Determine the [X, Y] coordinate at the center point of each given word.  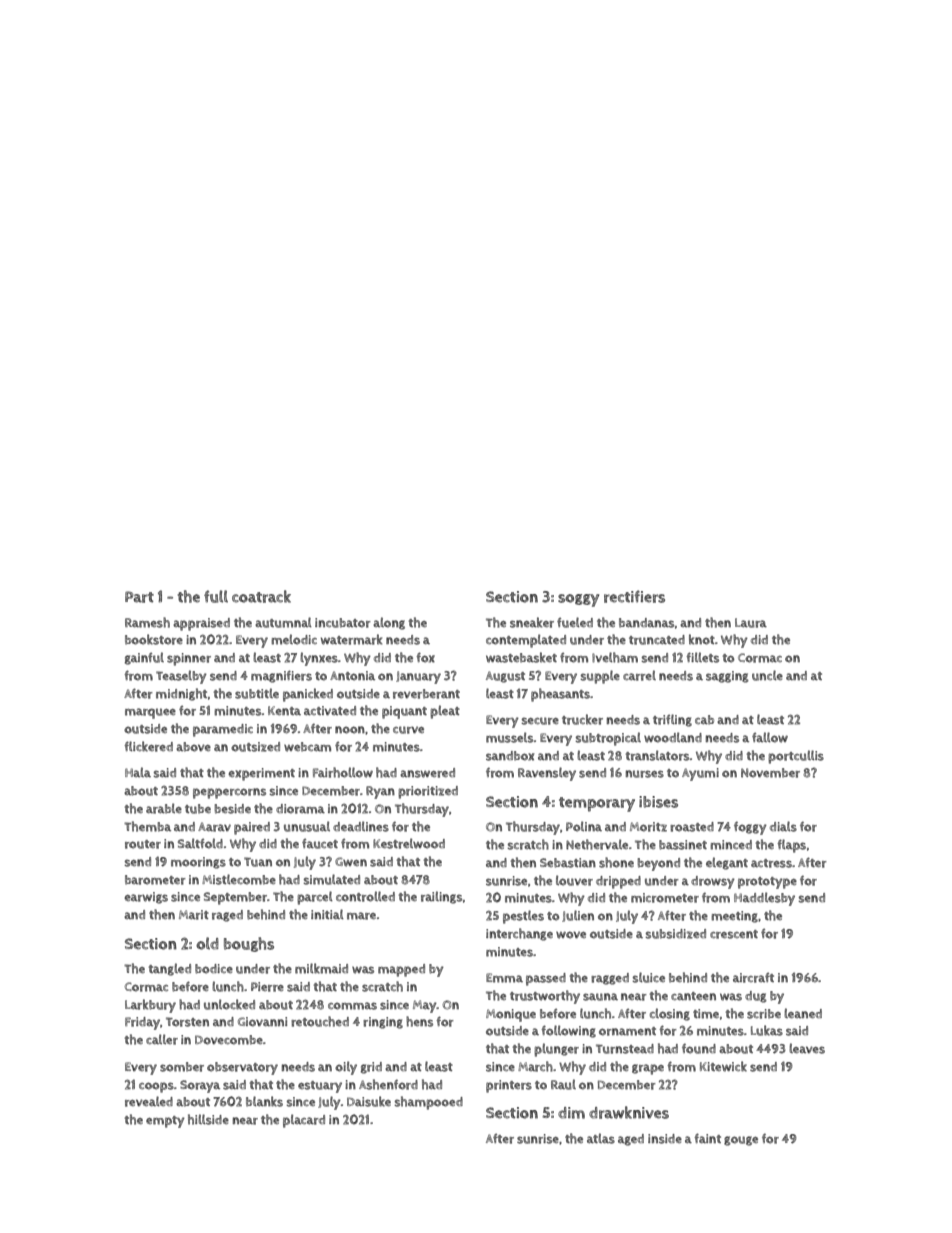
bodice [214, 969]
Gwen [351, 862]
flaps [791, 846]
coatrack [261, 596]
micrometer [665, 898]
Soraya [200, 1086]
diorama [300, 809]
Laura [751, 623]
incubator [343, 623]
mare [361, 916]
